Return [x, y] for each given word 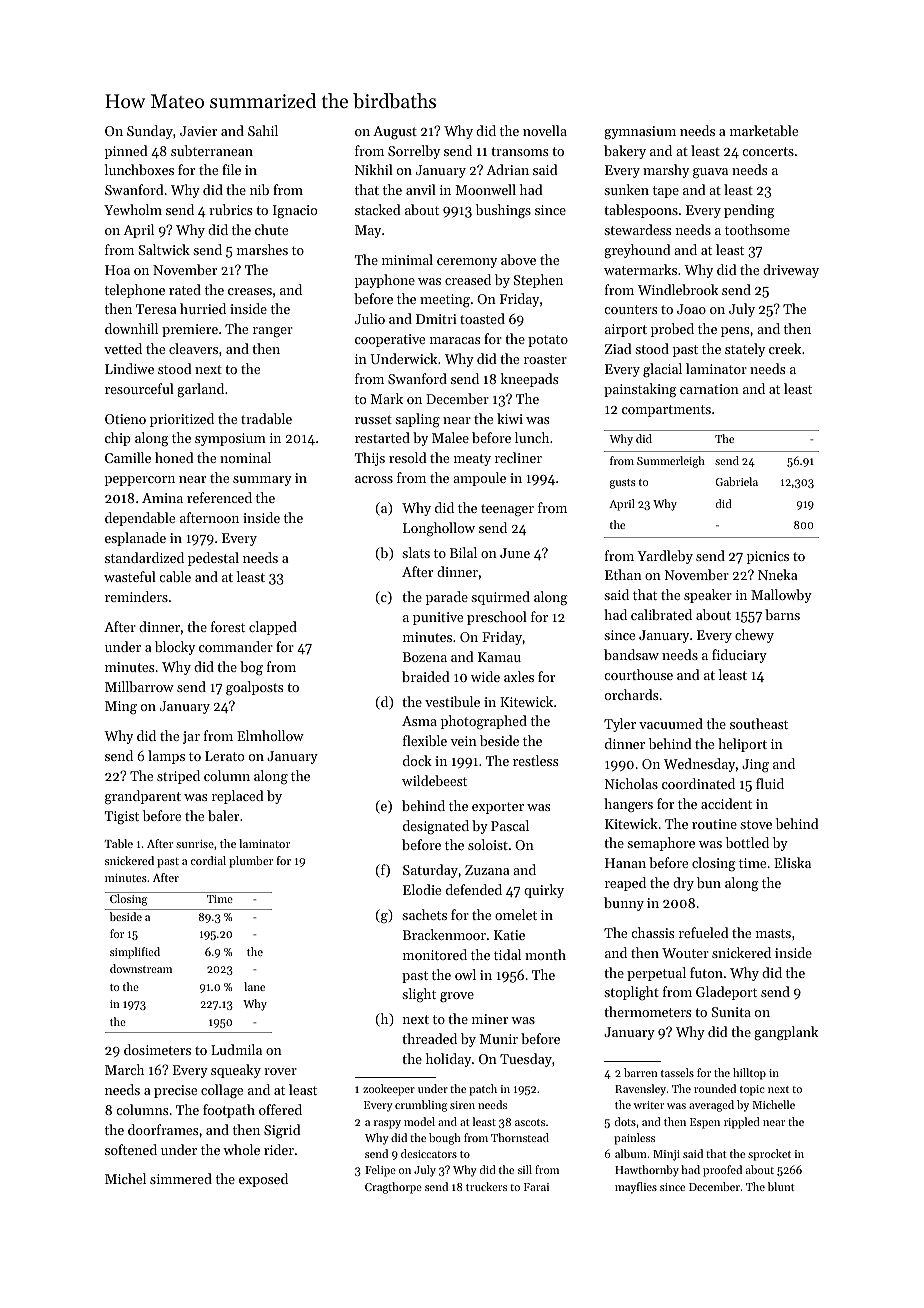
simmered [181, 1178]
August [395, 133]
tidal [507, 954]
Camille [128, 457]
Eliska [792, 862]
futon [706, 972]
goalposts [254, 688]
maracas [455, 340]
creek [785, 348]
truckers [486, 1186]
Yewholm [133, 209]
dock [417, 760]
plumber [251, 862]
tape [666, 192]
